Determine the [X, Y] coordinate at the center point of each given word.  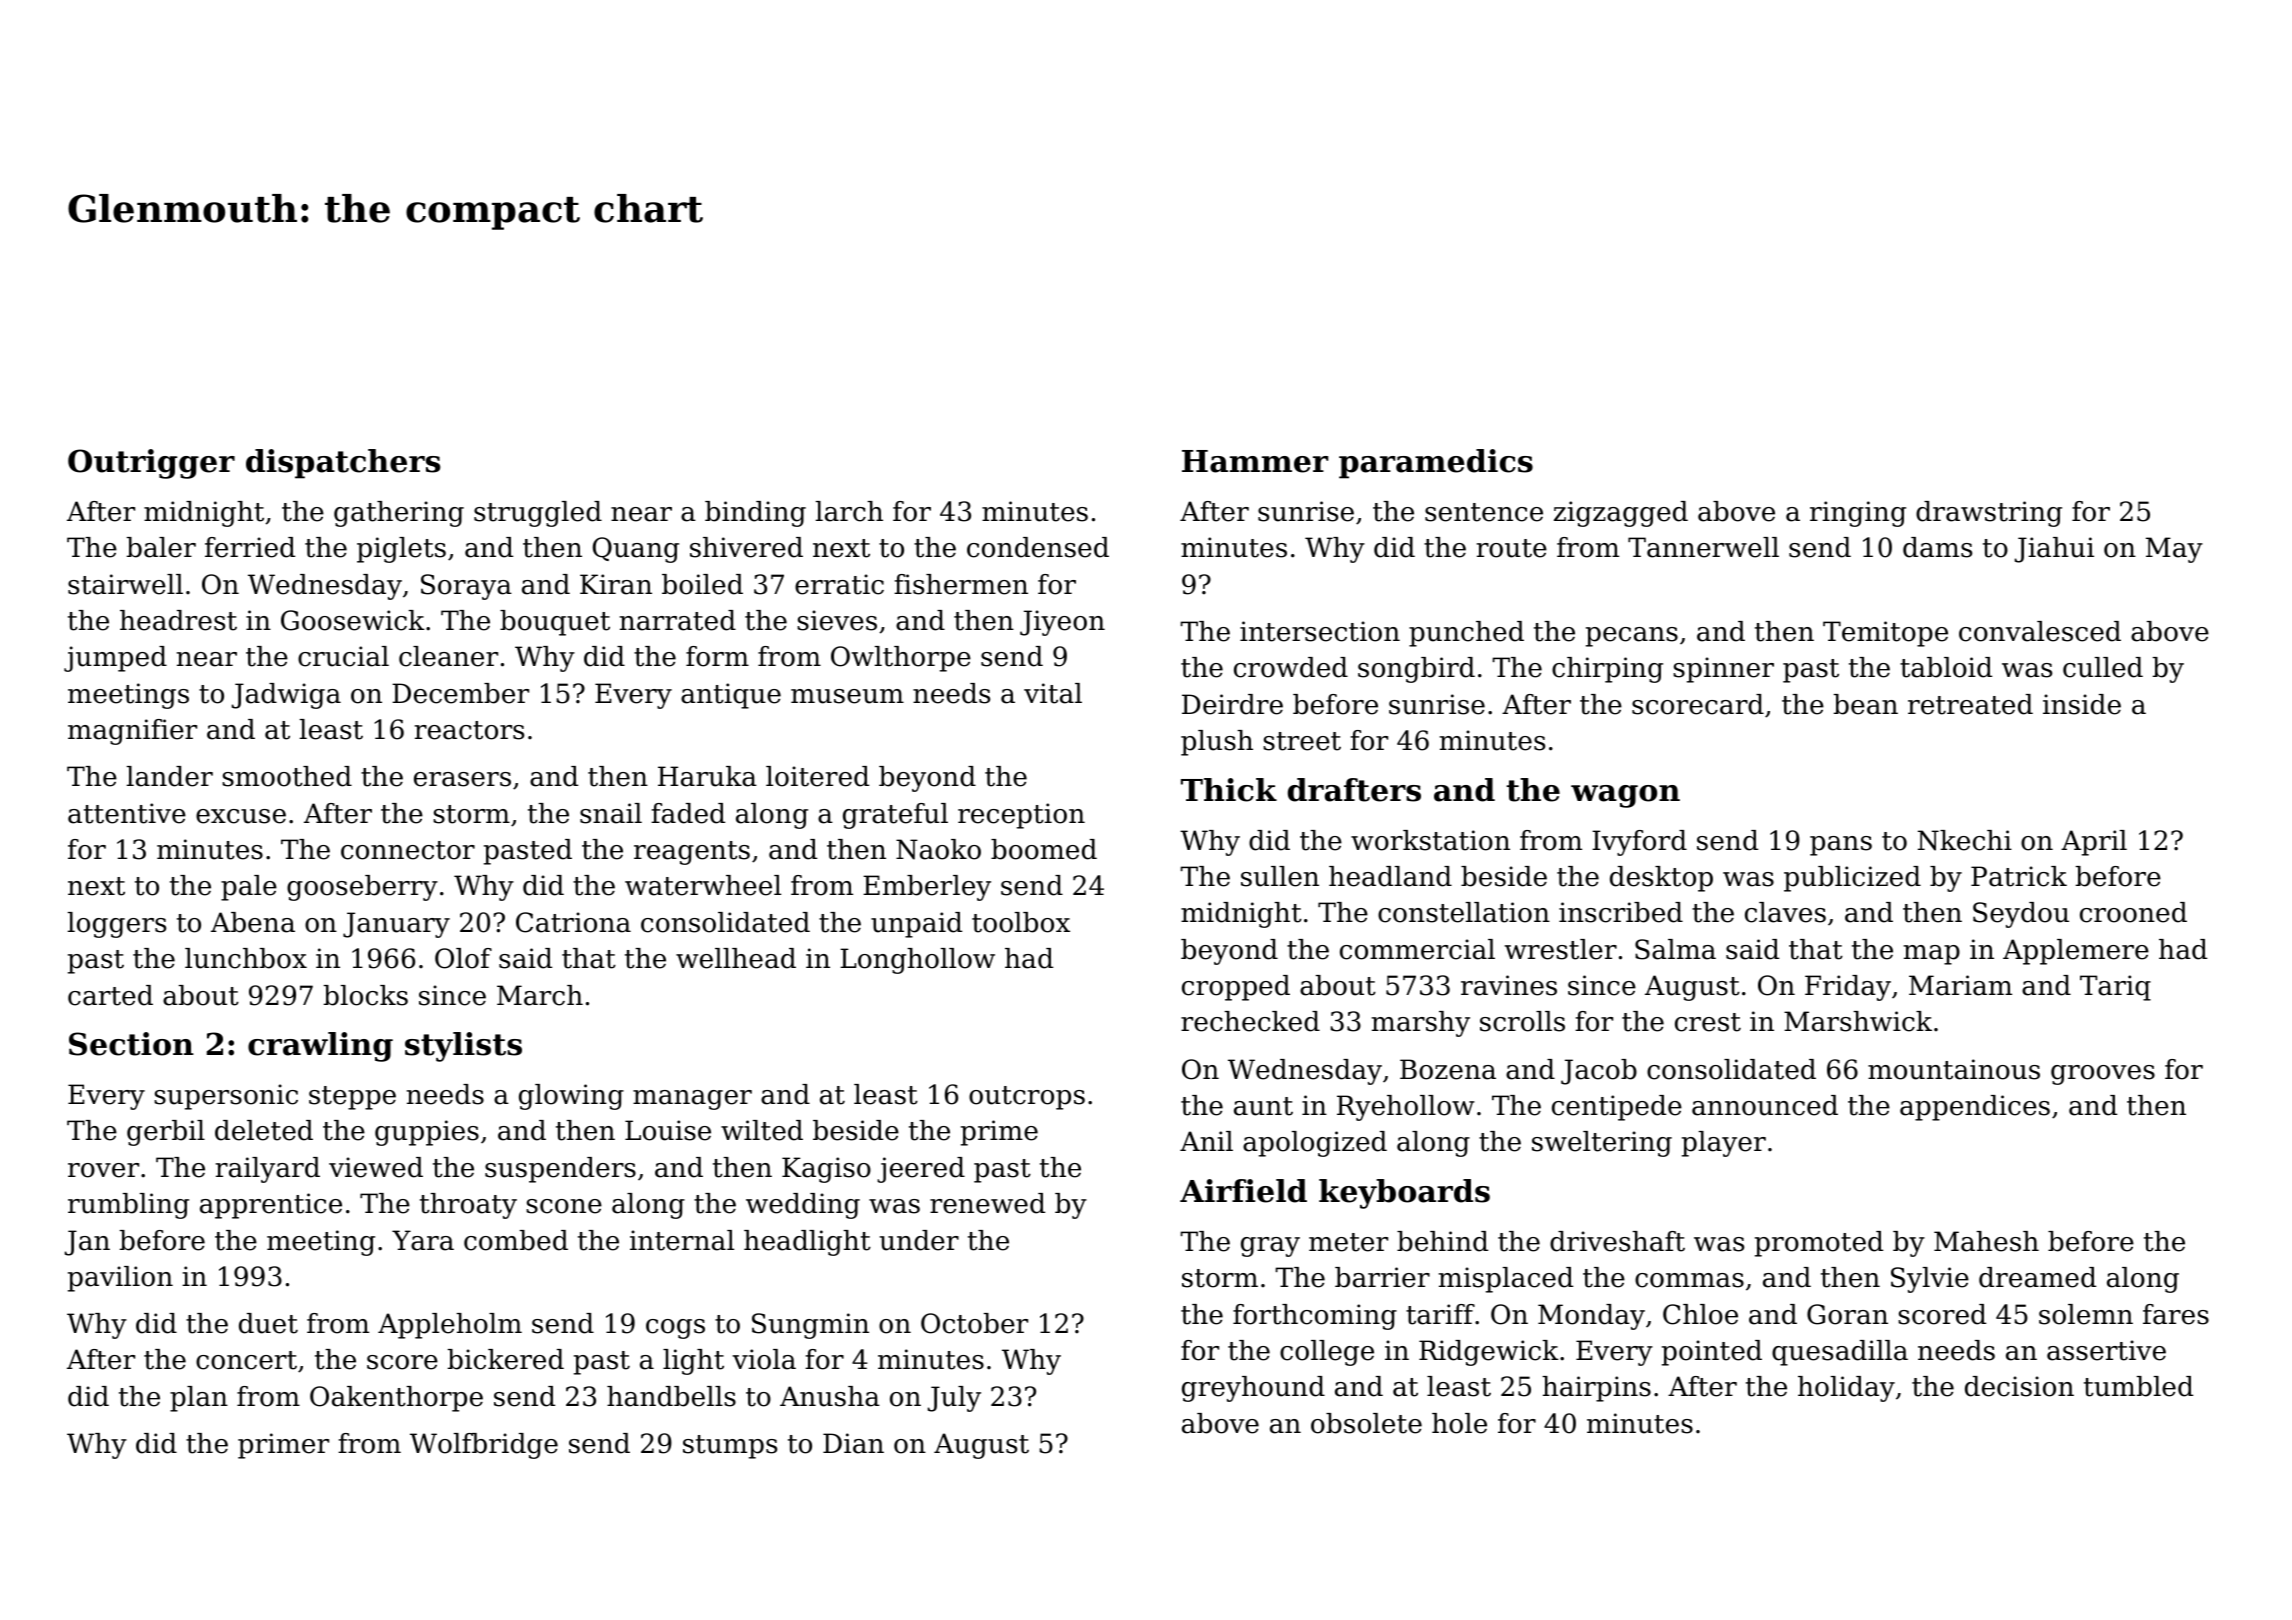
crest [1708, 1022]
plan [199, 1399]
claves [1785, 912]
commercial [1417, 949]
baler [161, 547]
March [540, 995]
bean [1866, 704]
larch [849, 511]
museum [847, 696]
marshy [1421, 1024]
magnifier [132, 732]
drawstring [1989, 514]
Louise [668, 1130]
